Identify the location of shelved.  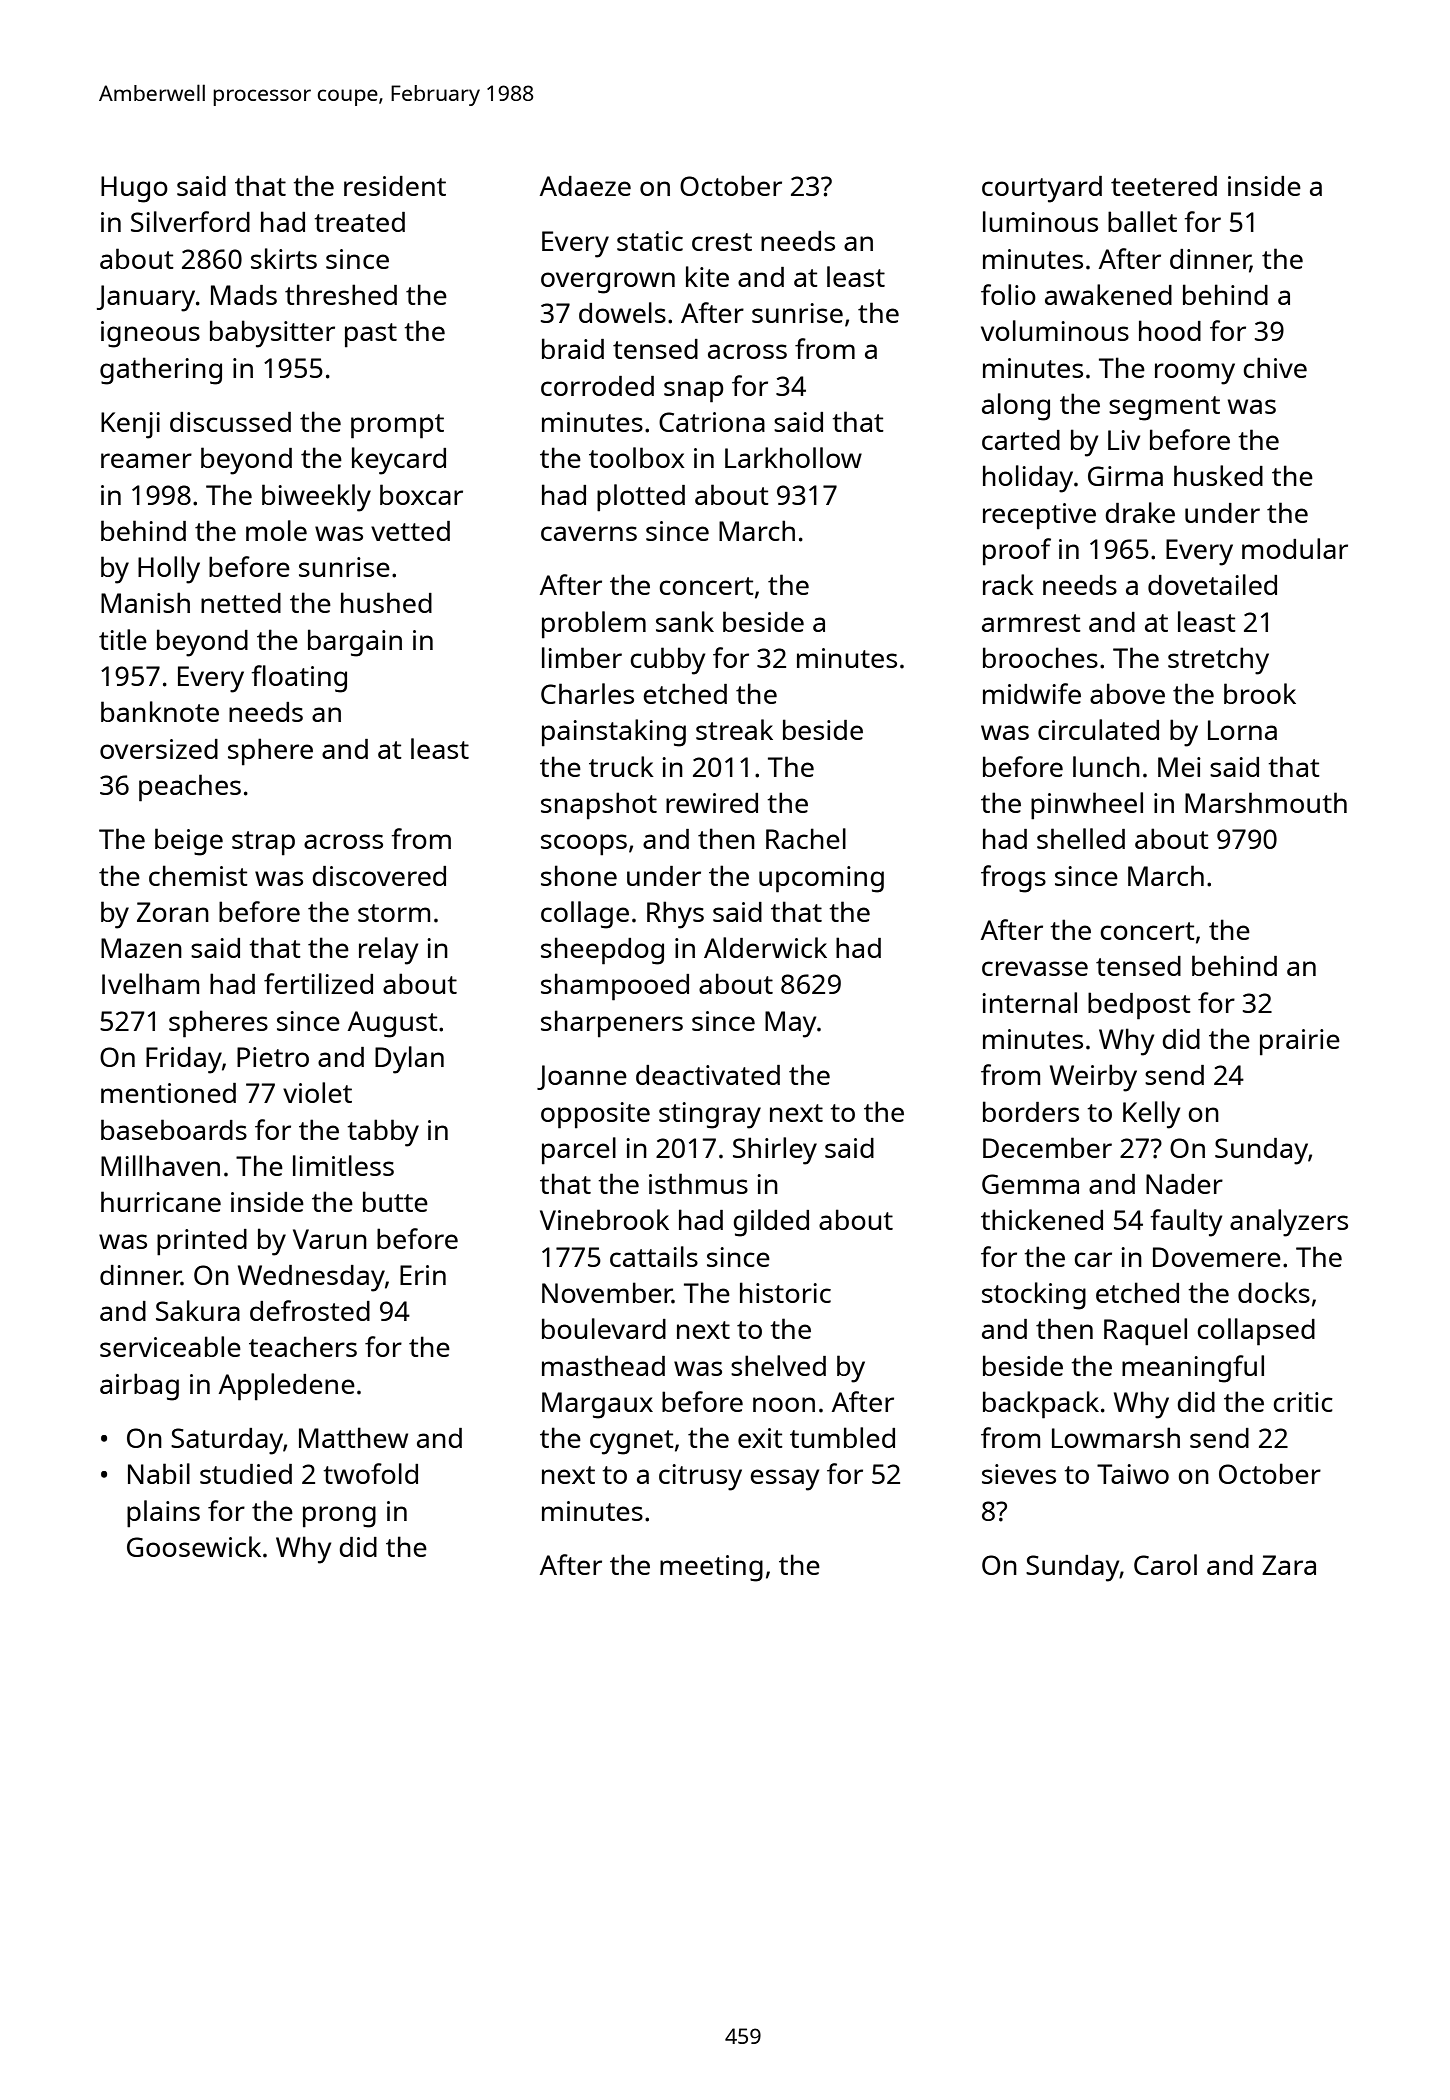
(778, 1365).
